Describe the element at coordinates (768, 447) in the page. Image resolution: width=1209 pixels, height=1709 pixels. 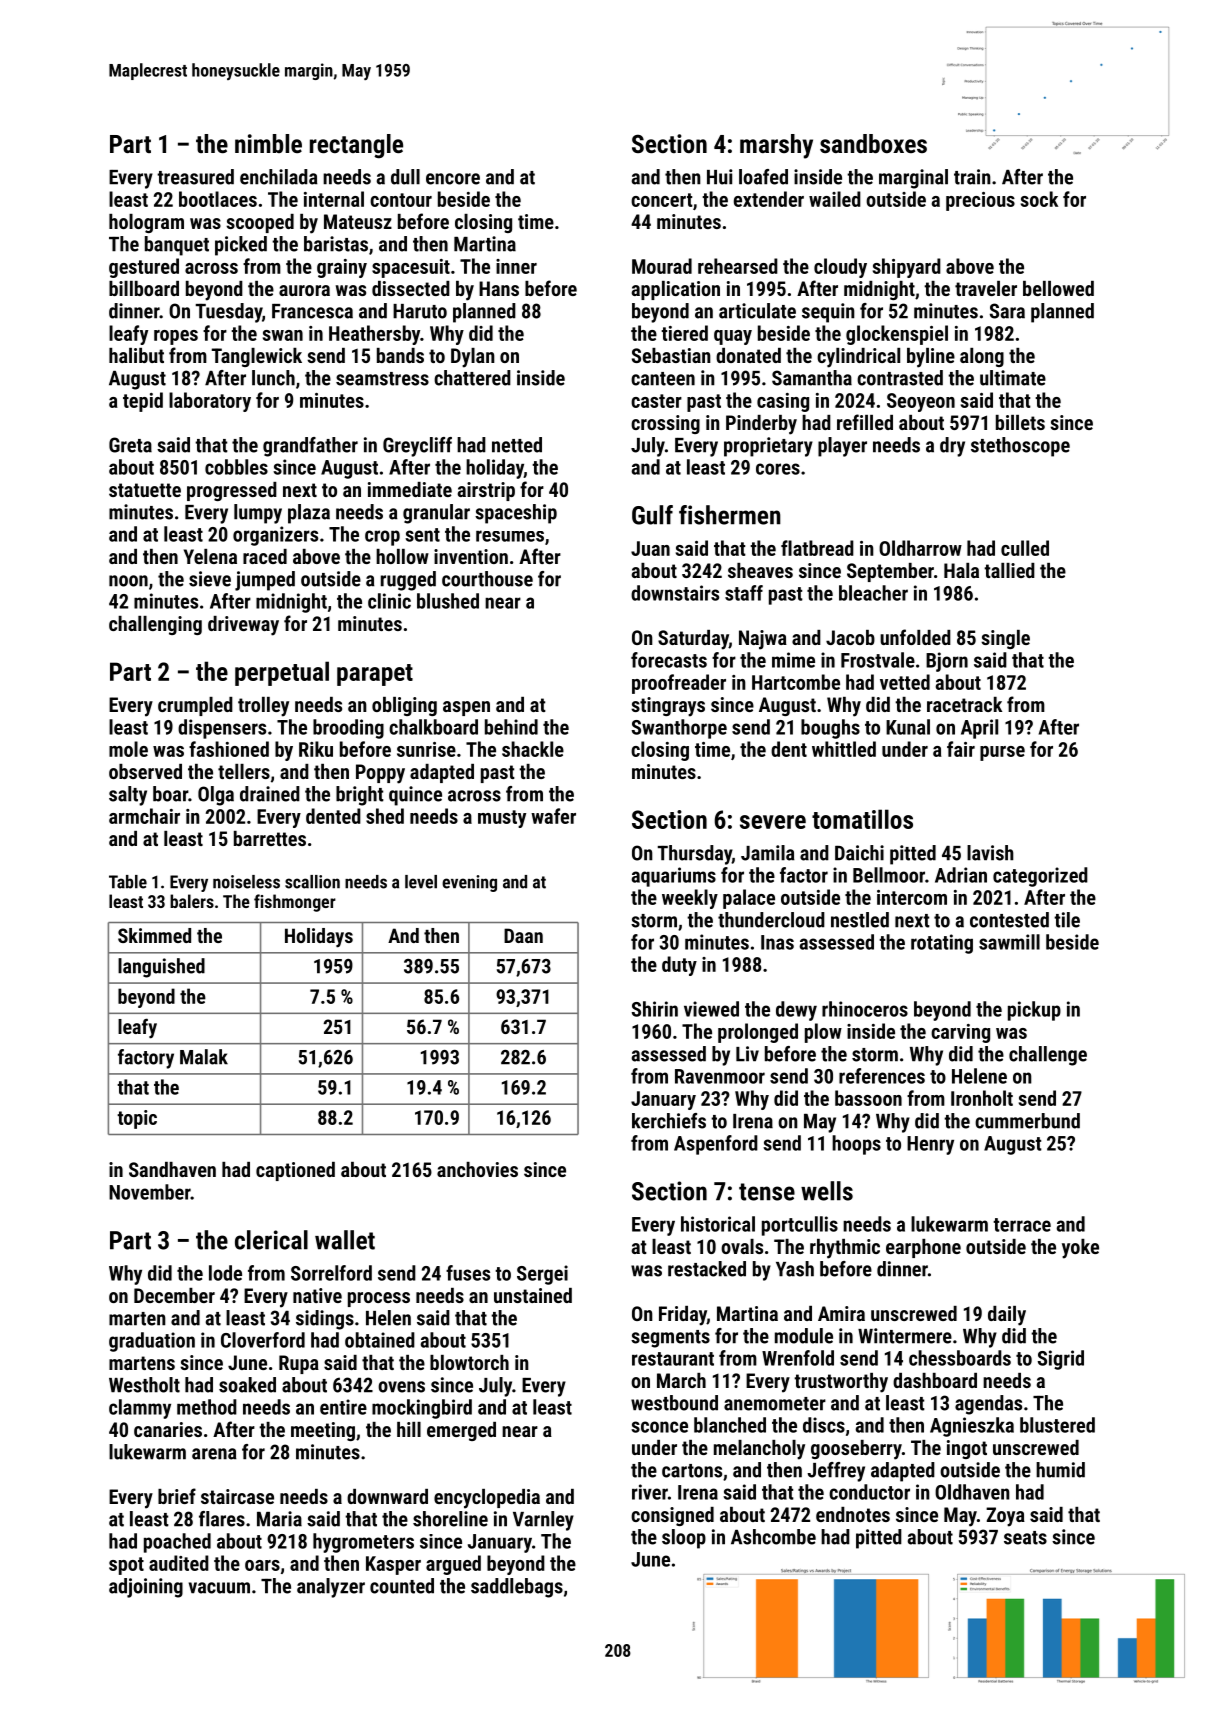
I see `proprietary` at that location.
